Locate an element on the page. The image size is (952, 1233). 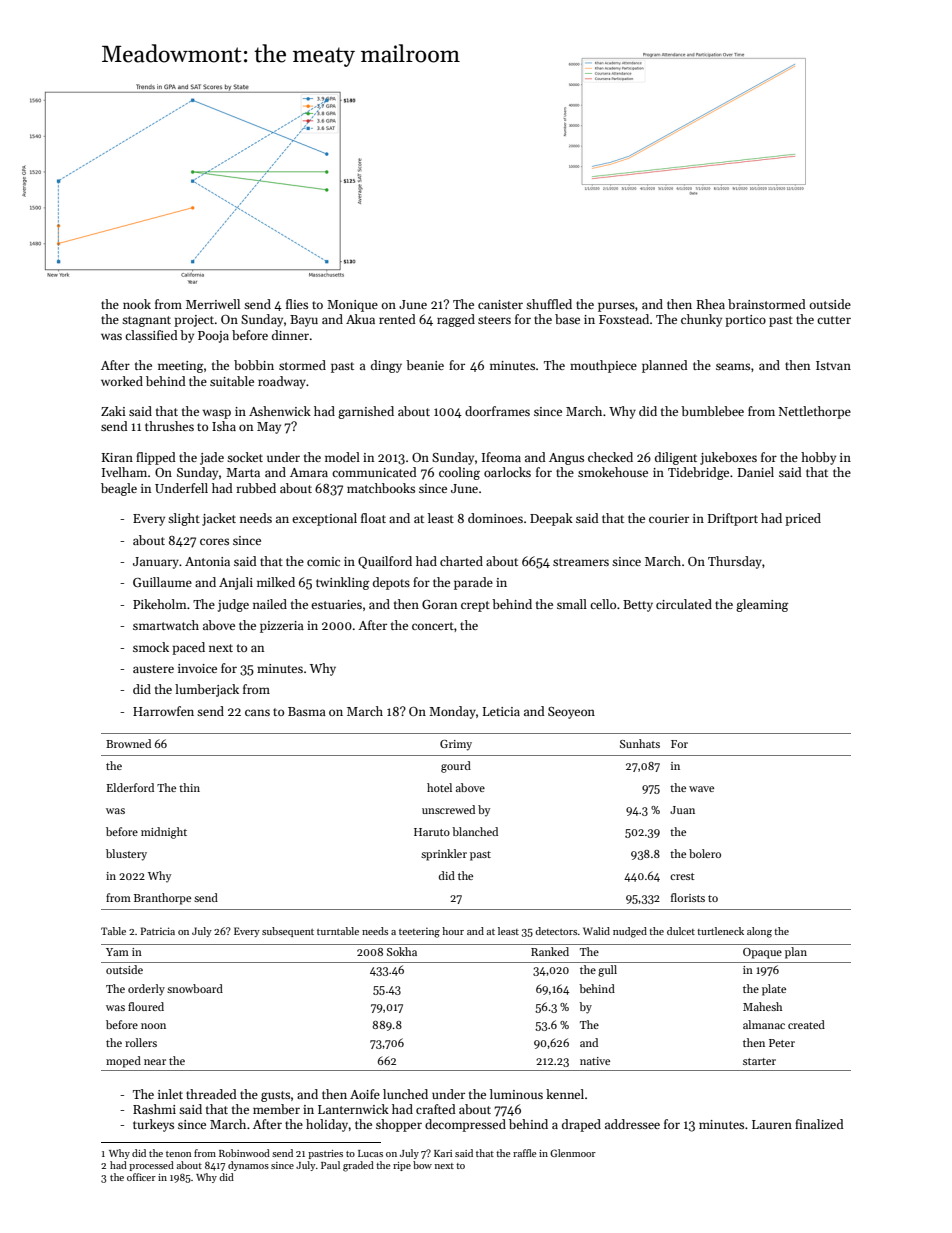
hotel is located at coordinates (439, 787).
